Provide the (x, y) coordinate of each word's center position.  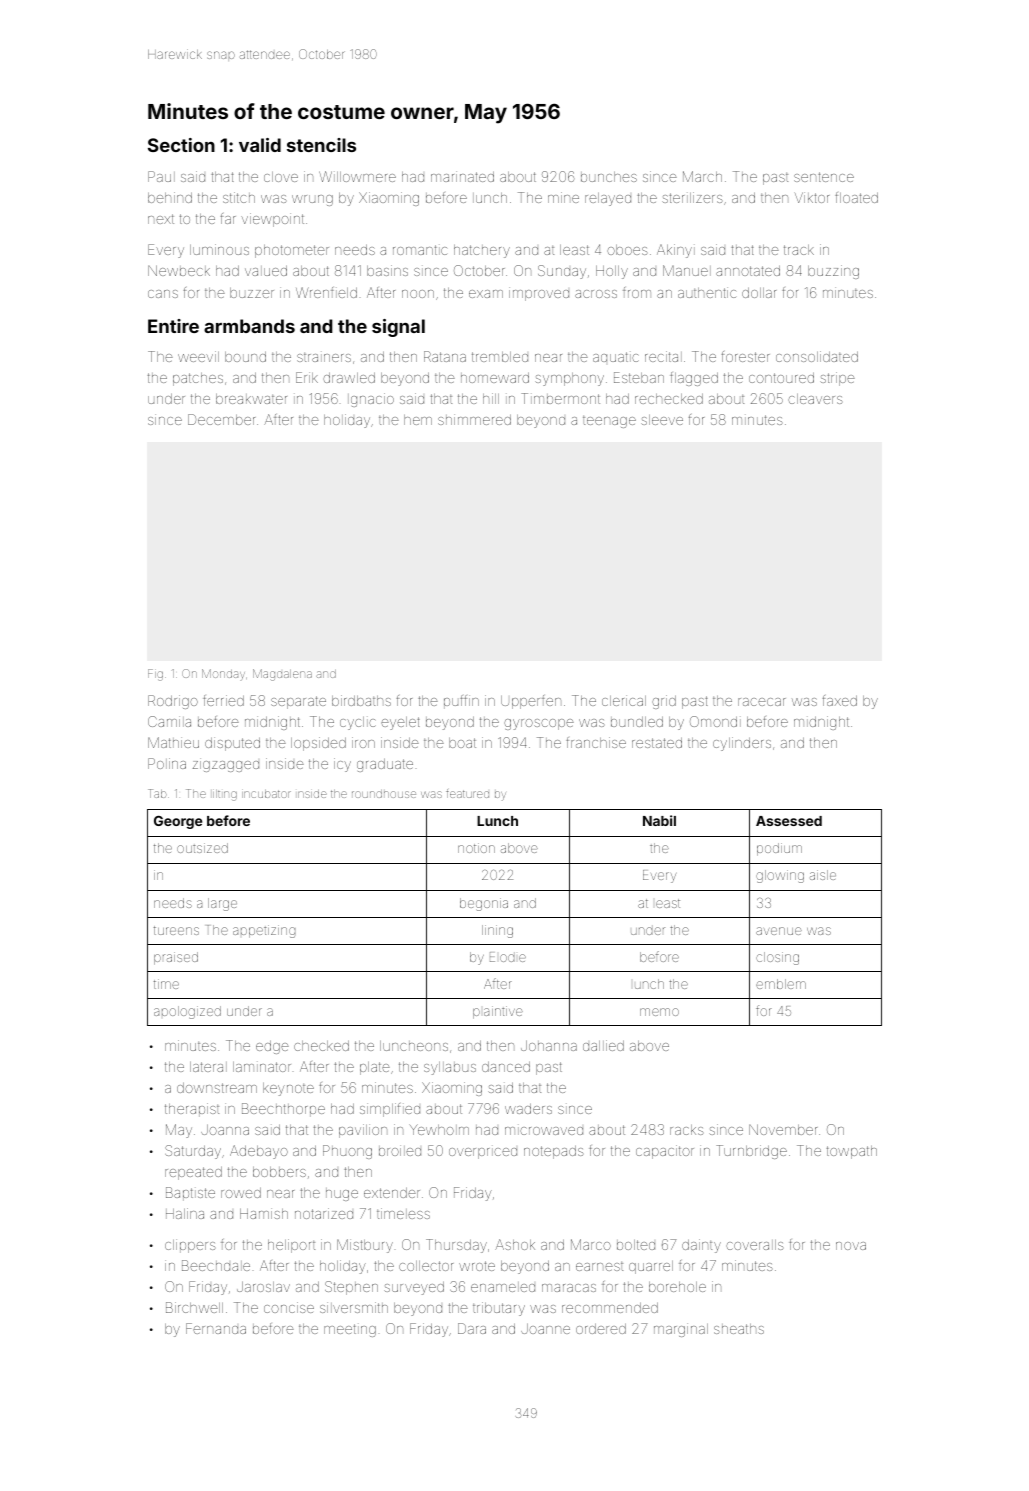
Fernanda (216, 1328)
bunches (609, 177)
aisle (823, 875)
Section (181, 145)
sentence (824, 177)
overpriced (483, 1153)
